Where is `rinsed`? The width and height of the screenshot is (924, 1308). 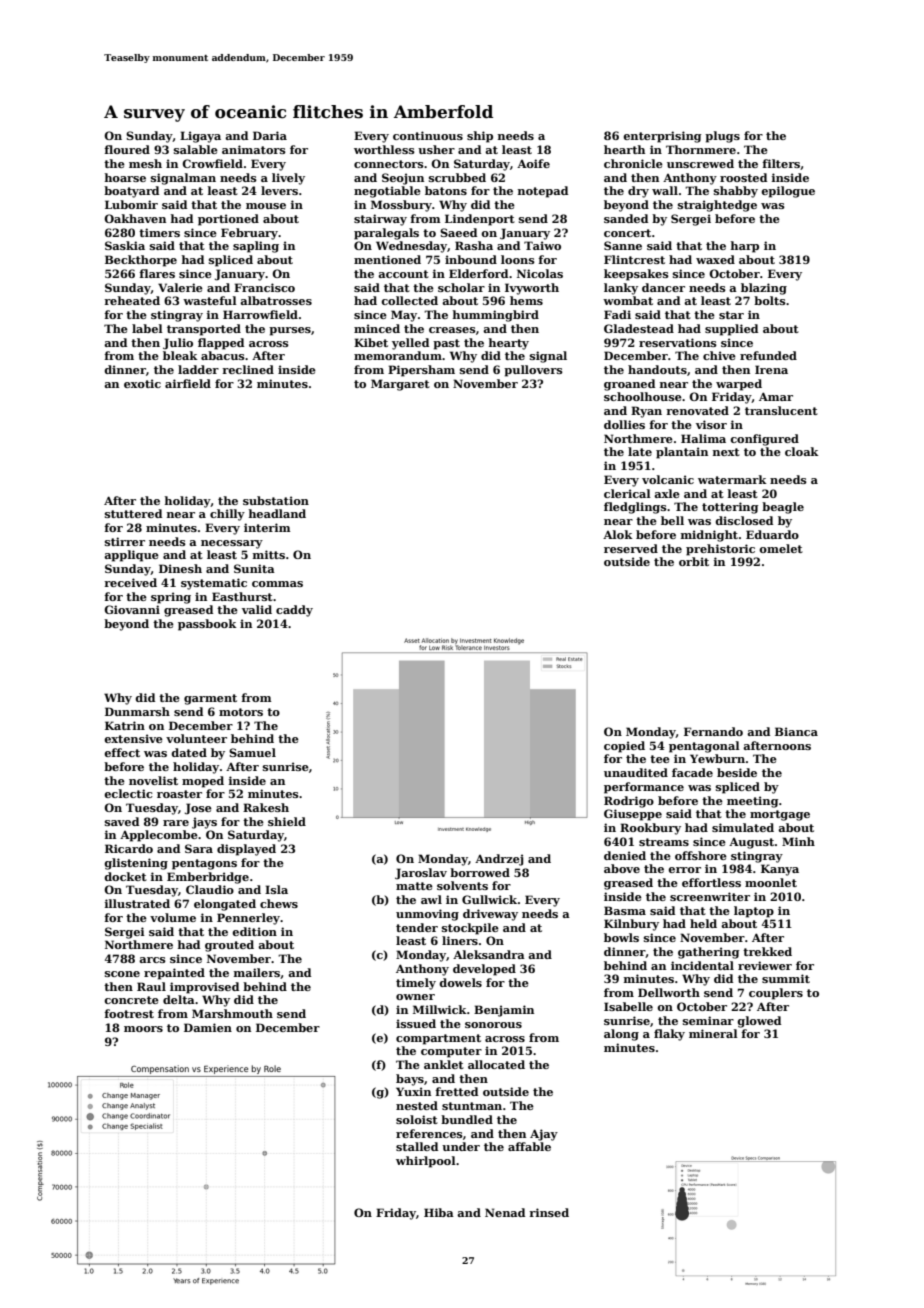
rinsed is located at coordinates (549, 1212).
